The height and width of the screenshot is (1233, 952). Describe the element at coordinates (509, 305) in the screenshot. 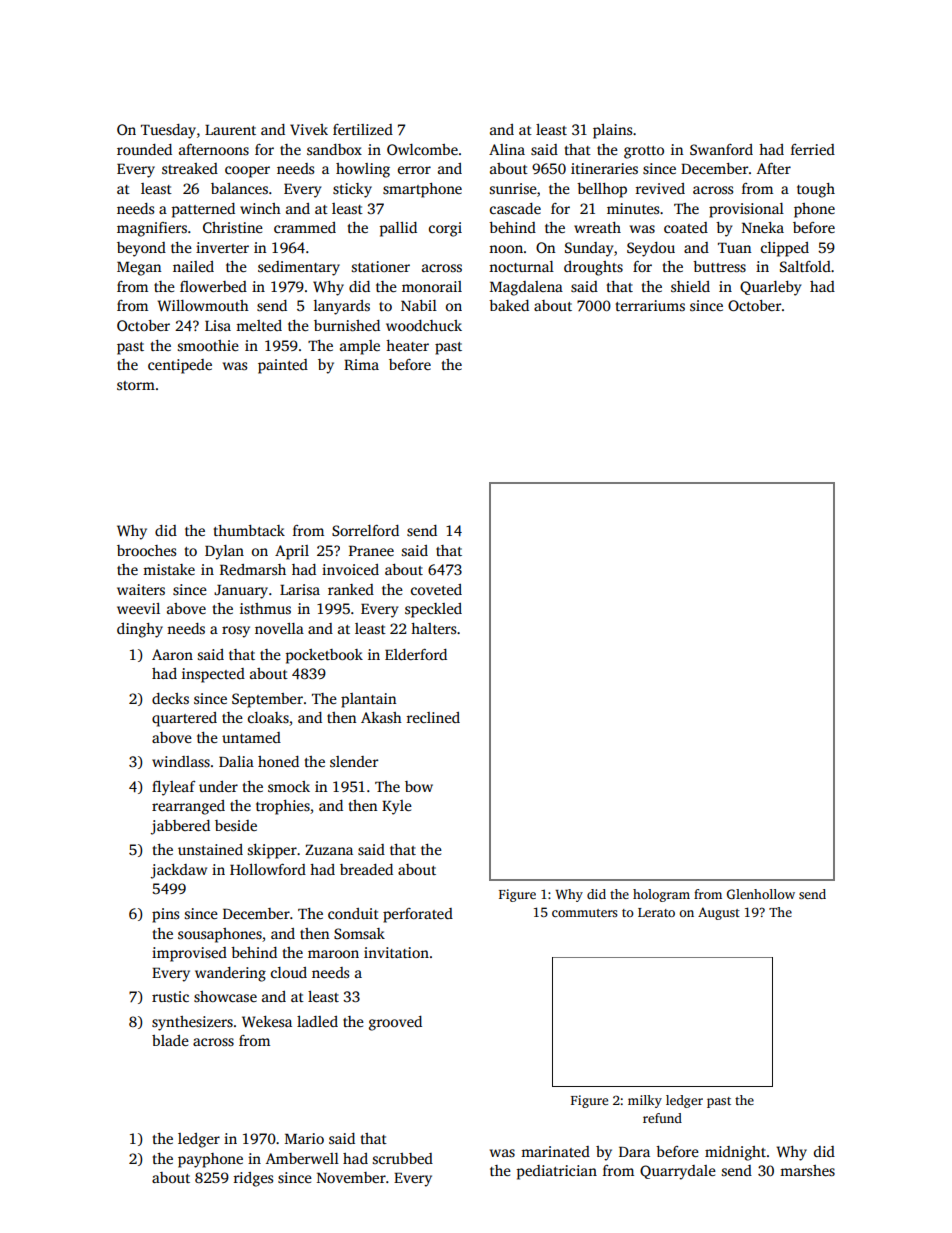

I see `baked` at that location.
